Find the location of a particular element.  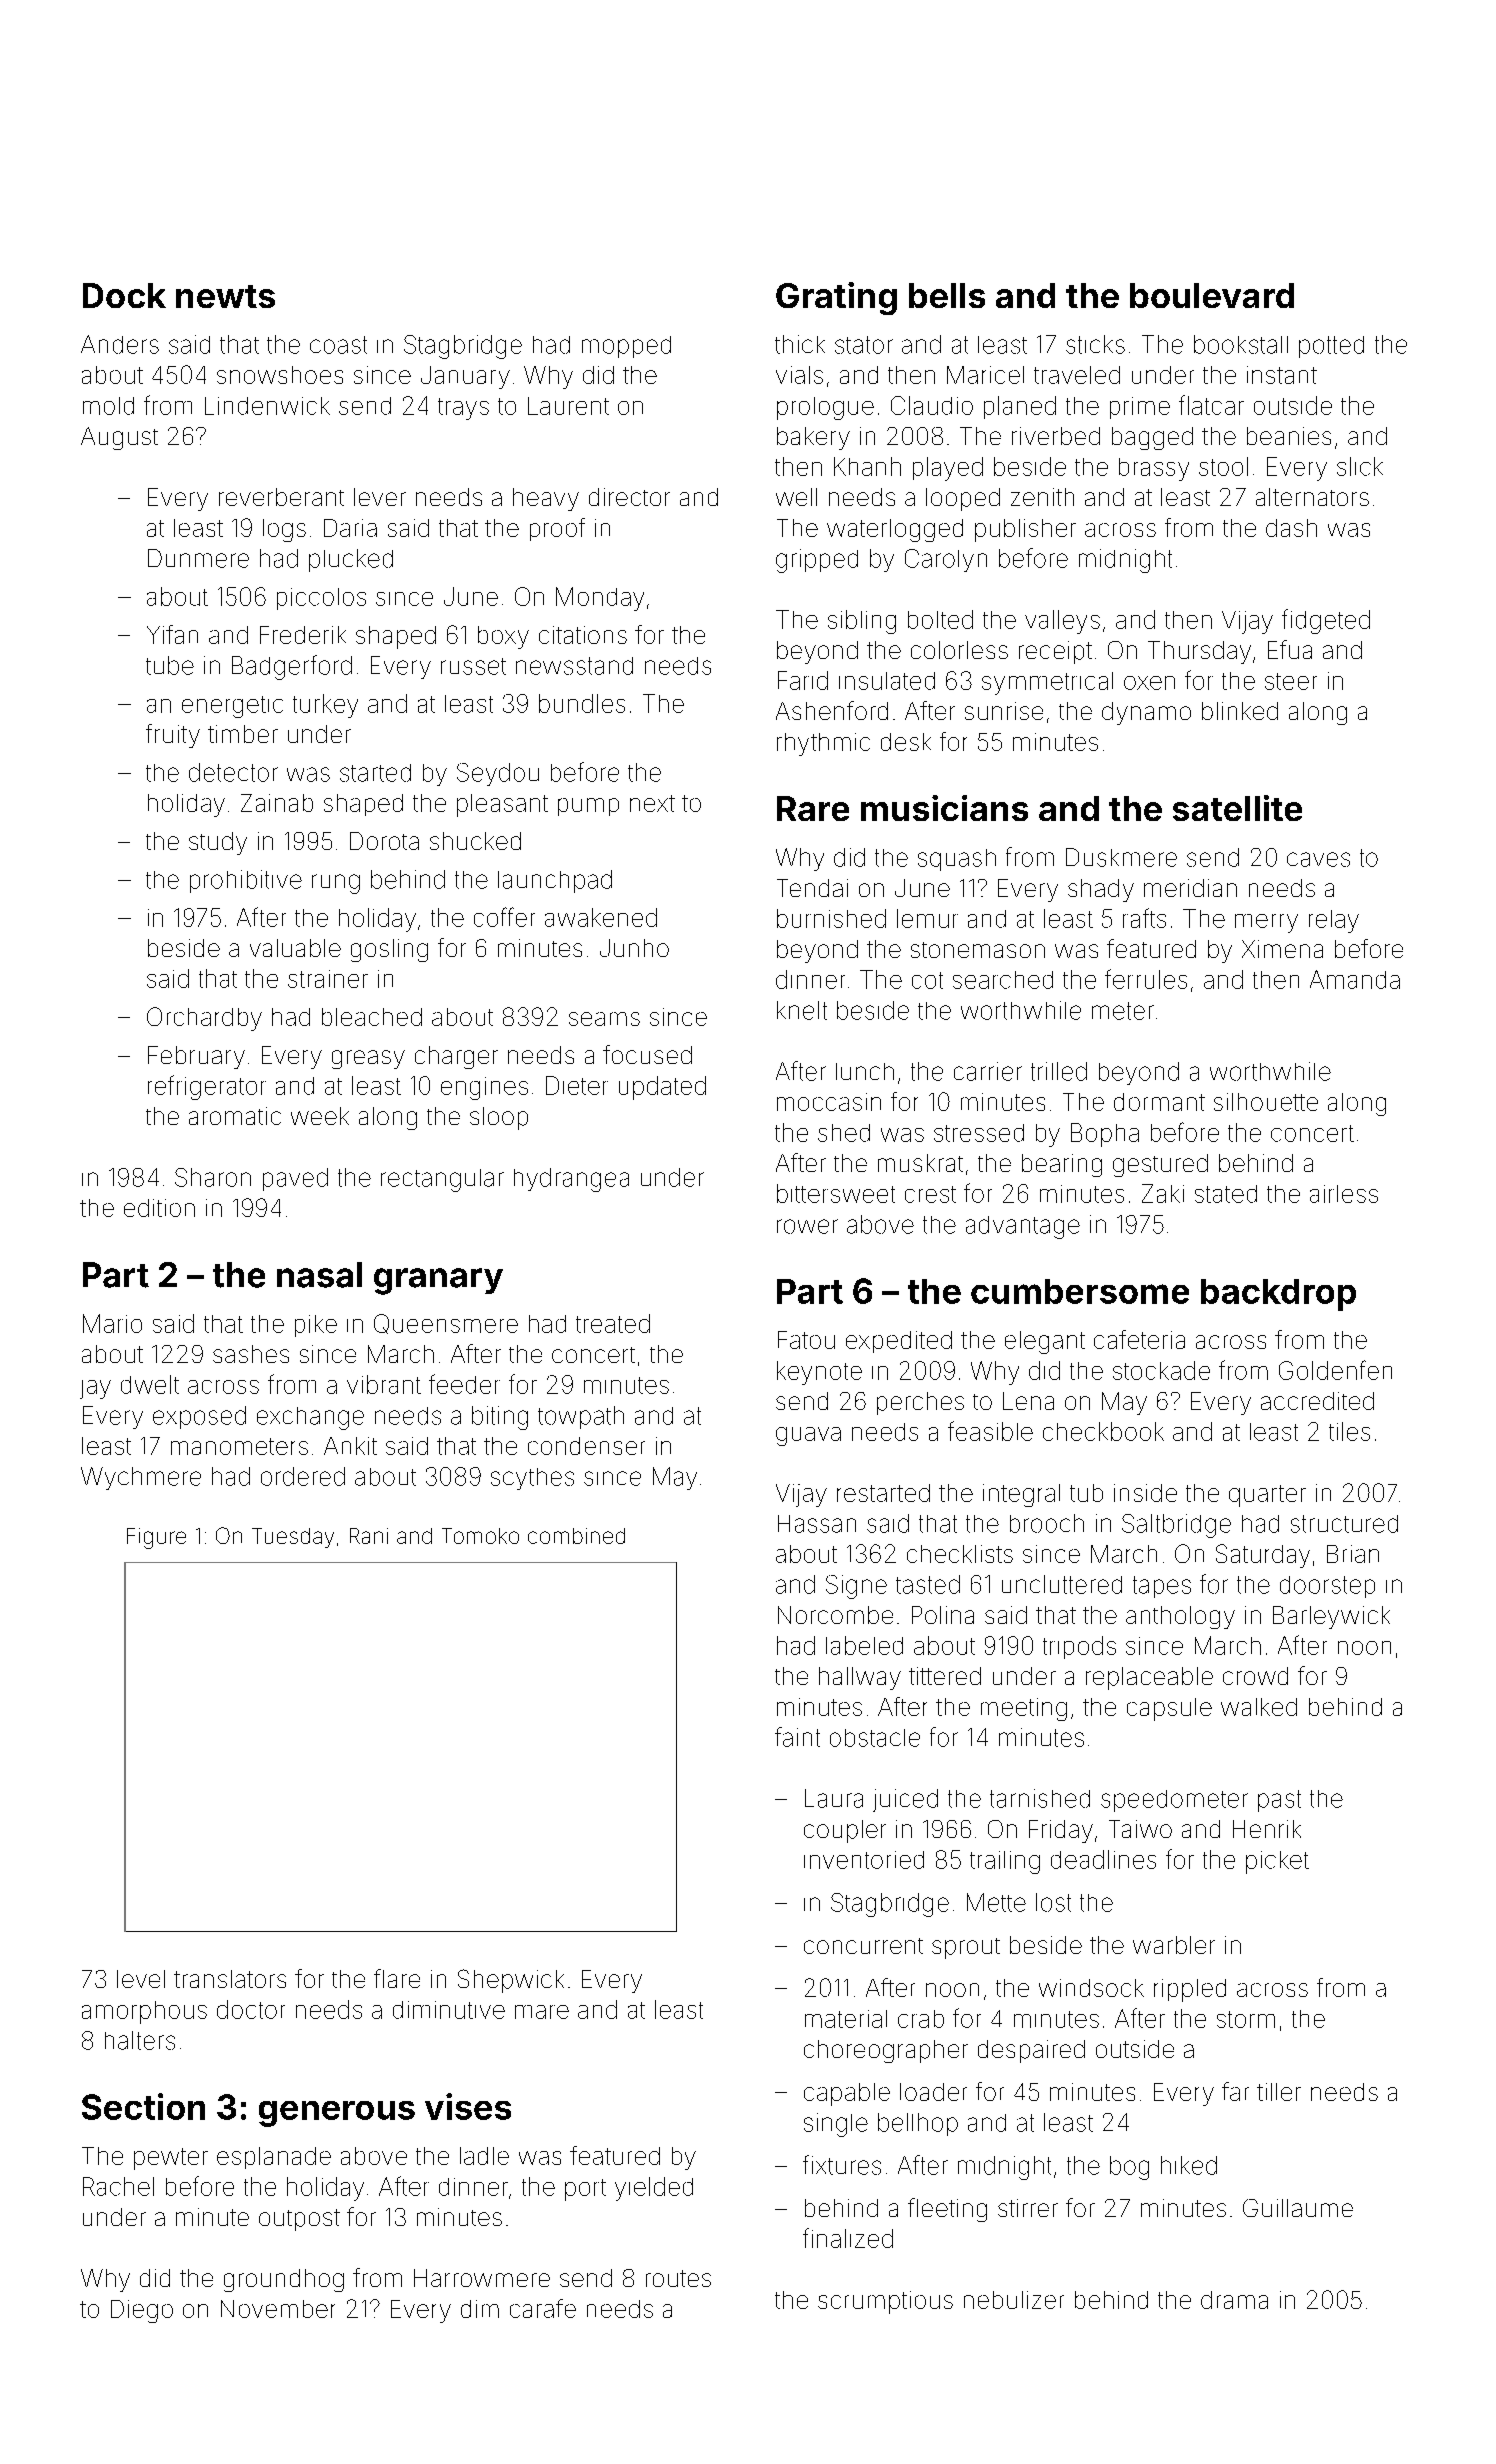

Norcombe is located at coordinates (835, 1615).
